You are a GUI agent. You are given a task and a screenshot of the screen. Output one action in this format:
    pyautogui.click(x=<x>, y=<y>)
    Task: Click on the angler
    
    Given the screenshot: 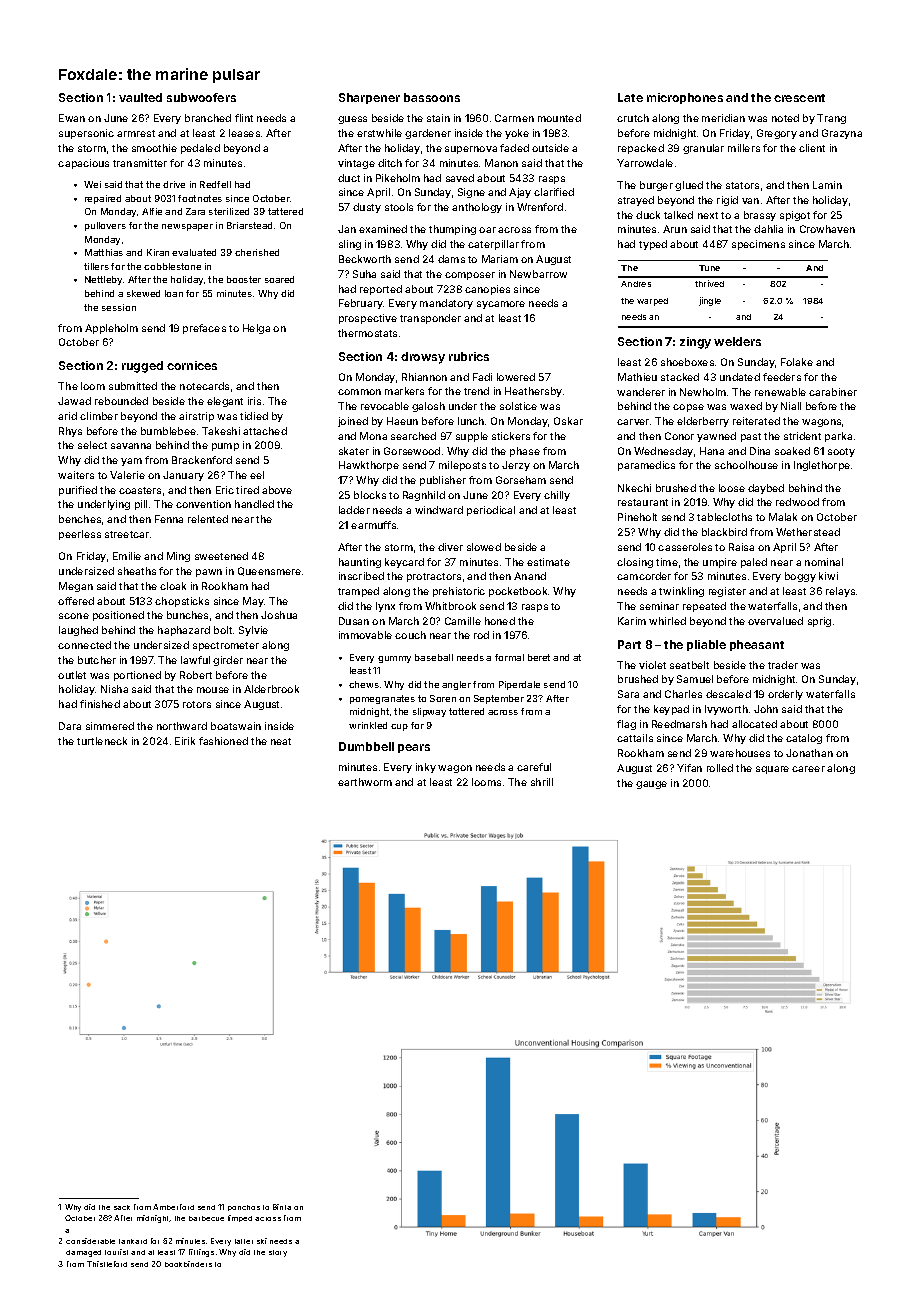 What is the action you would take?
    pyautogui.click(x=456, y=685)
